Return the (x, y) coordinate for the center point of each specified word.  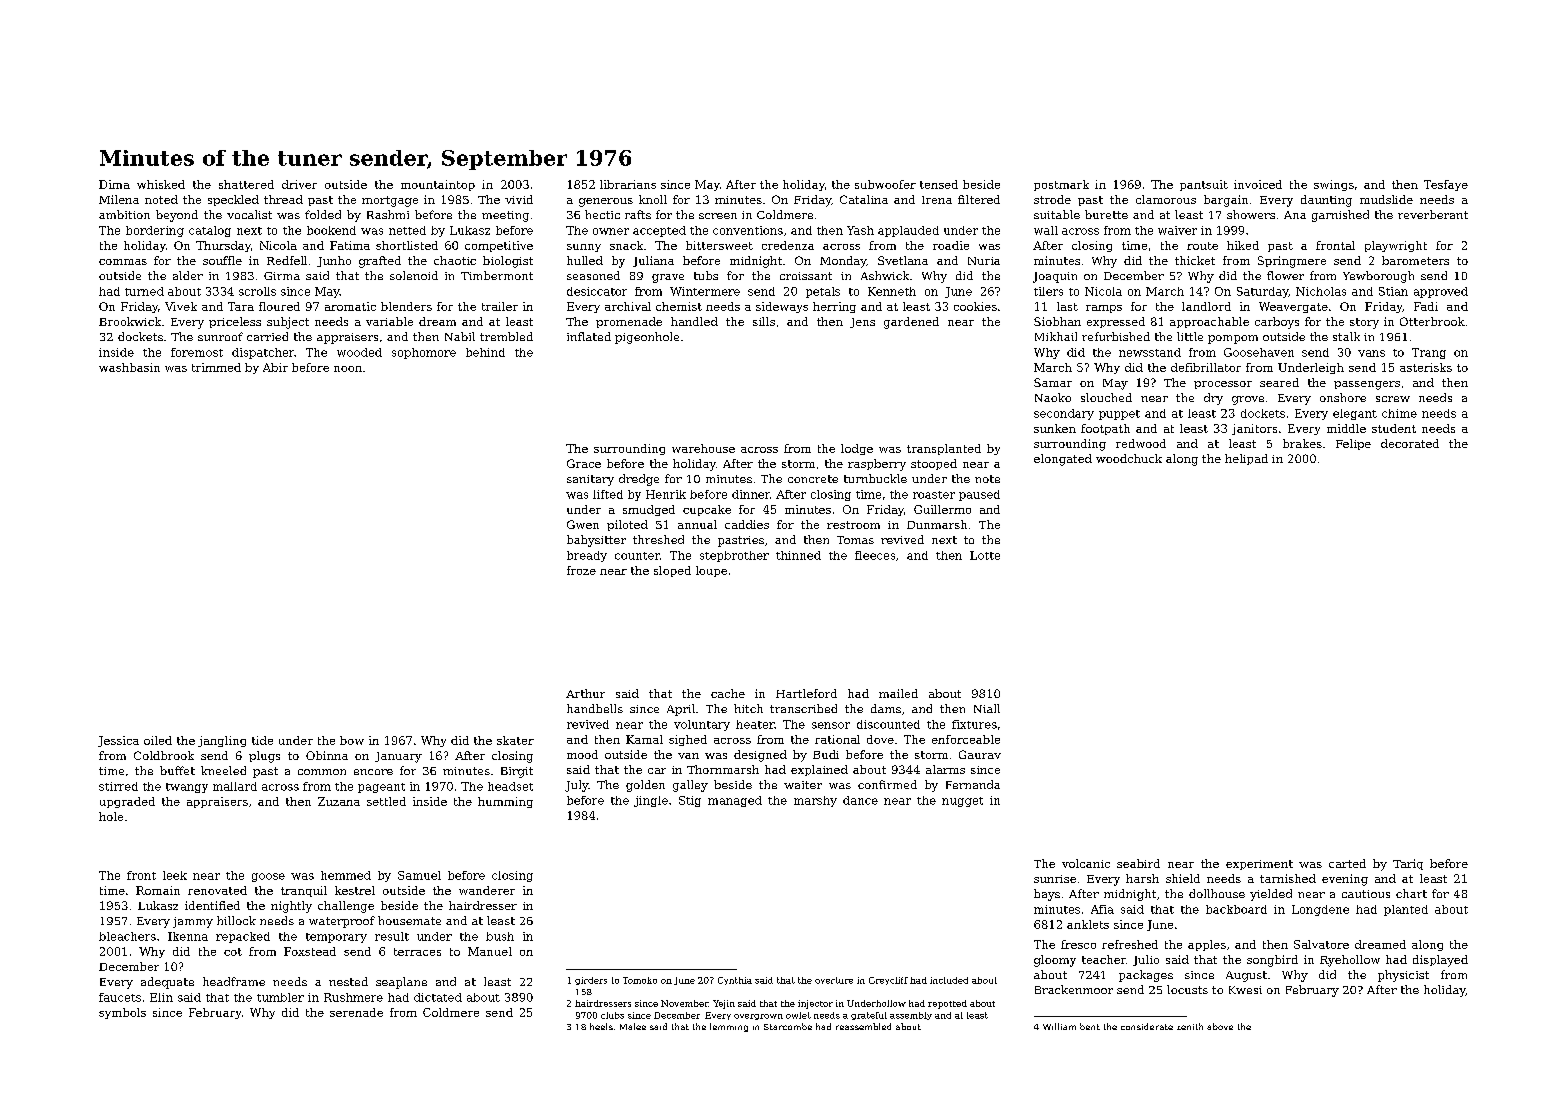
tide (262, 740)
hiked (1243, 245)
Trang (1429, 353)
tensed (939, 184)
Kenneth (892, 291)
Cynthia (735, 981)
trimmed (216, 367)
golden (645, 786)
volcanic (1086, 863)
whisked (161, 184)
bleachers (127, 936)
